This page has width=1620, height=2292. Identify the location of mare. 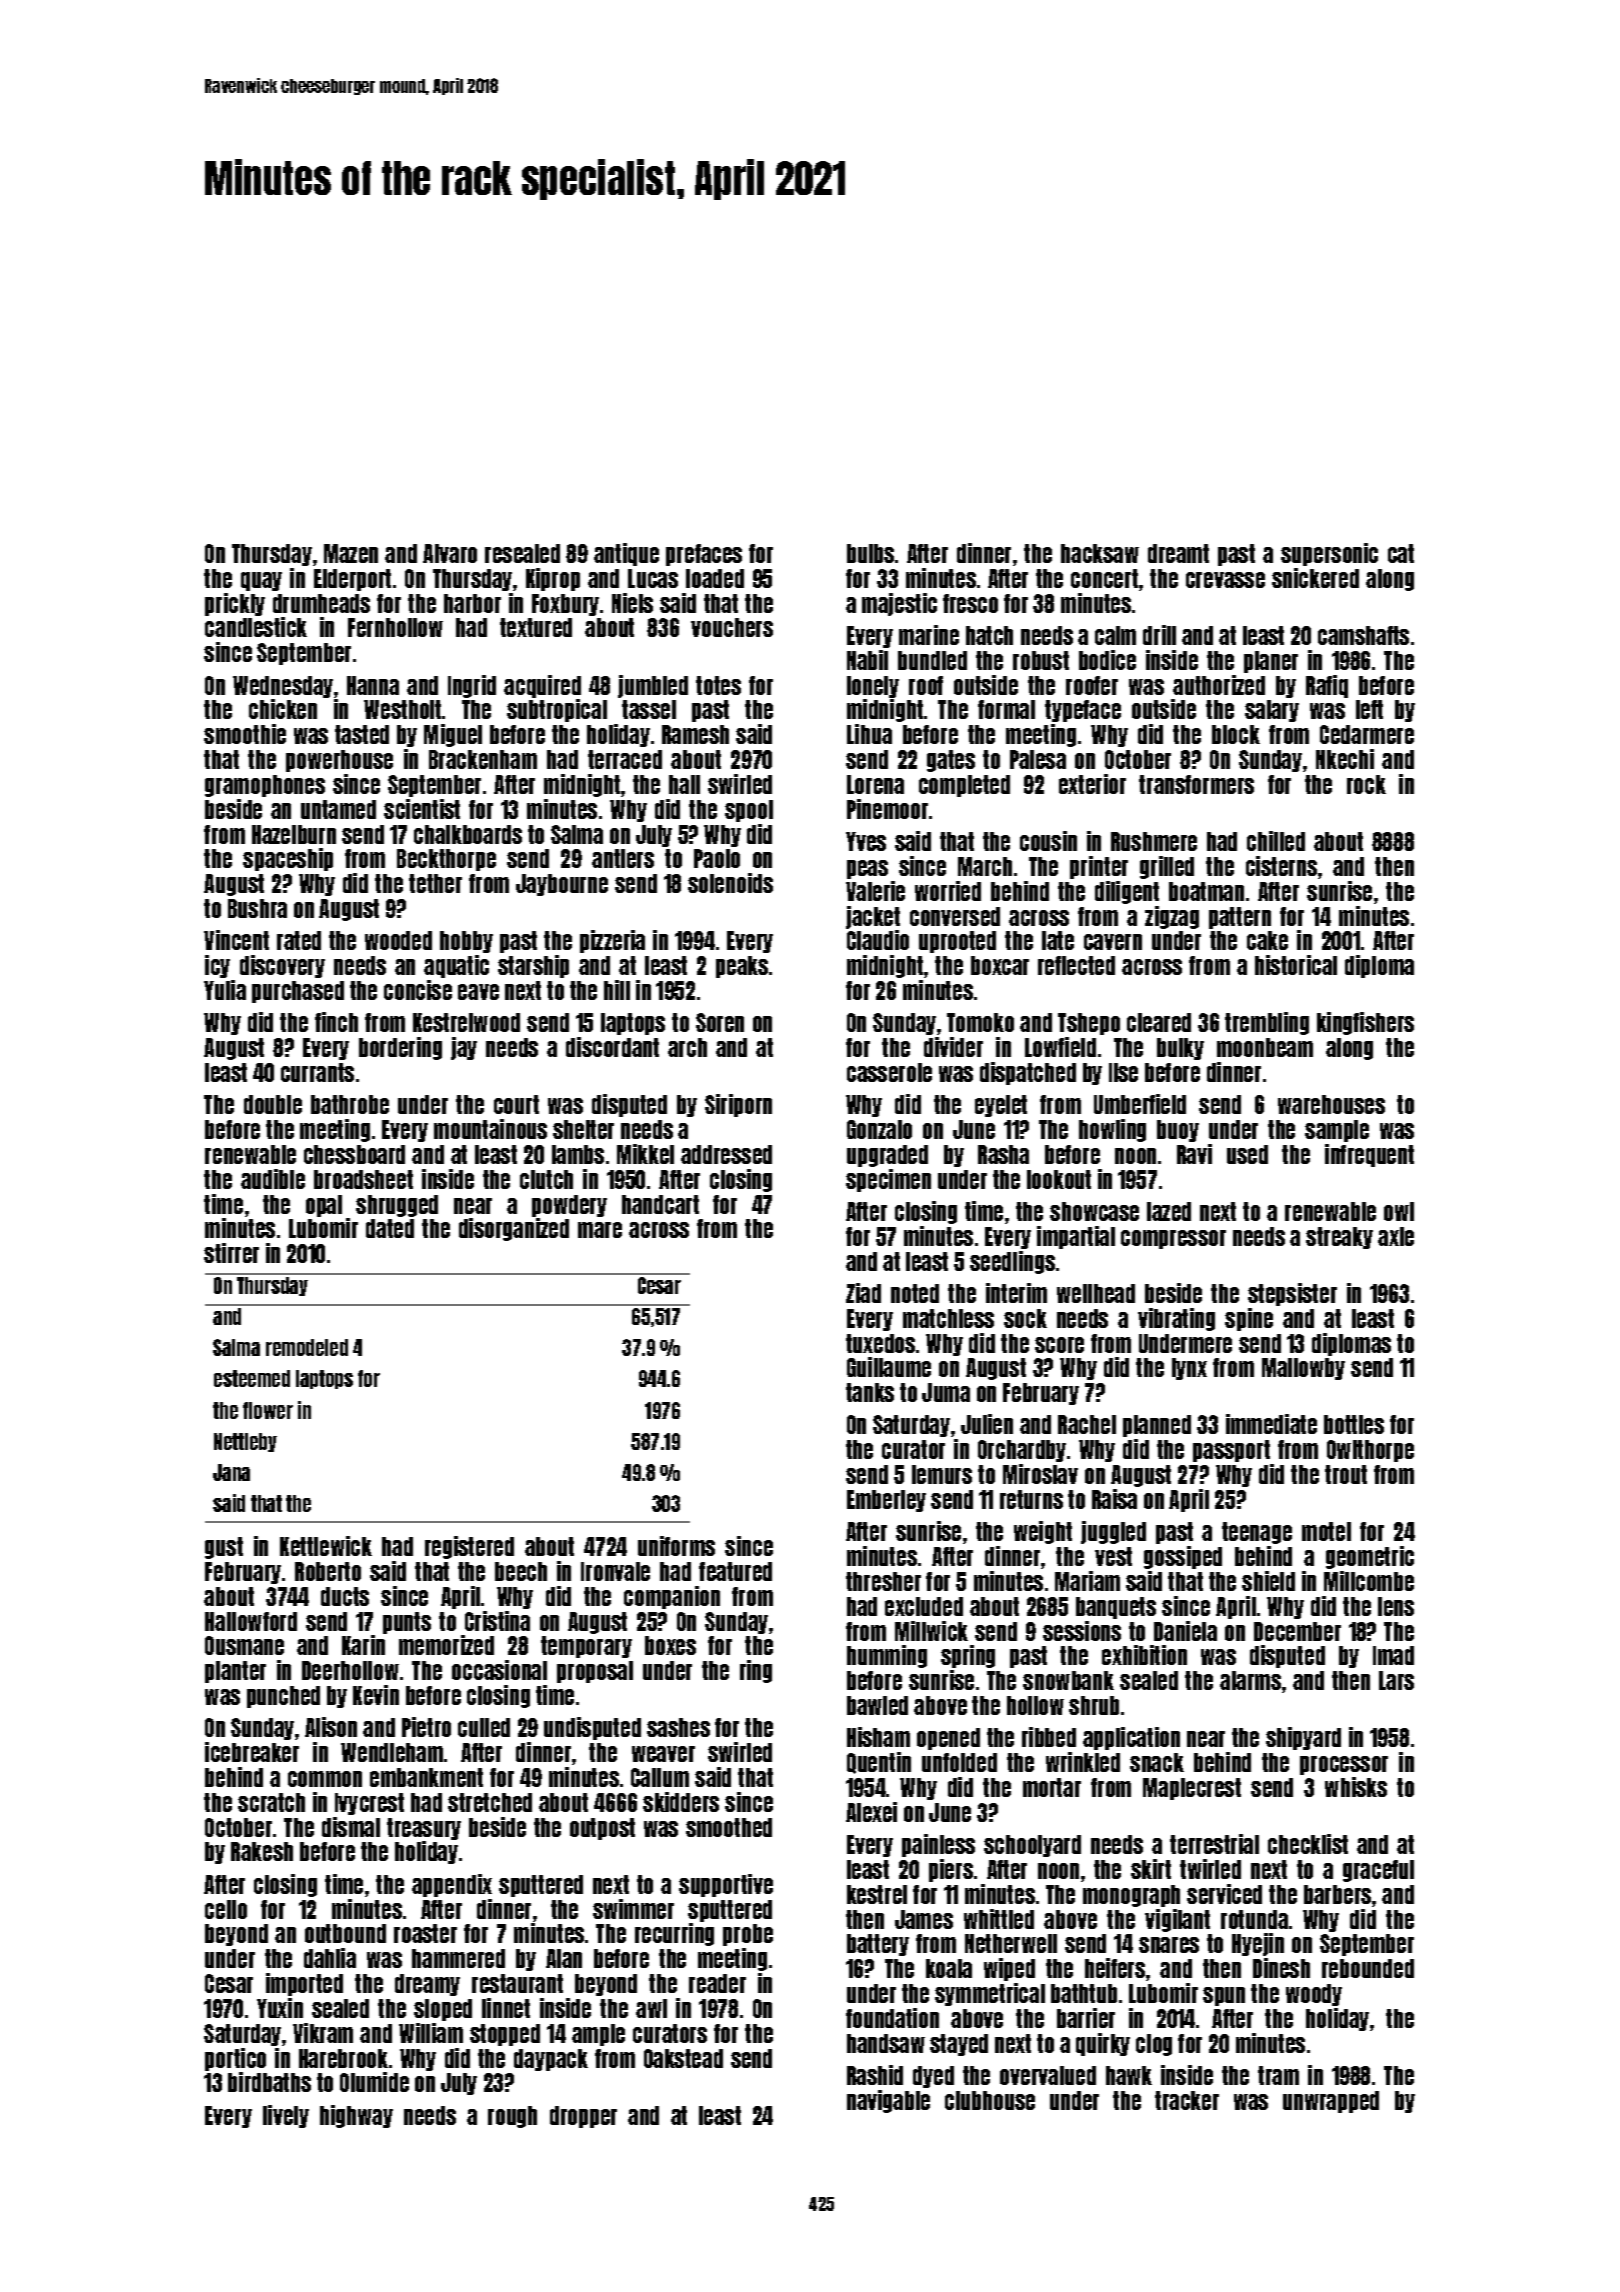
(600, 1230).
